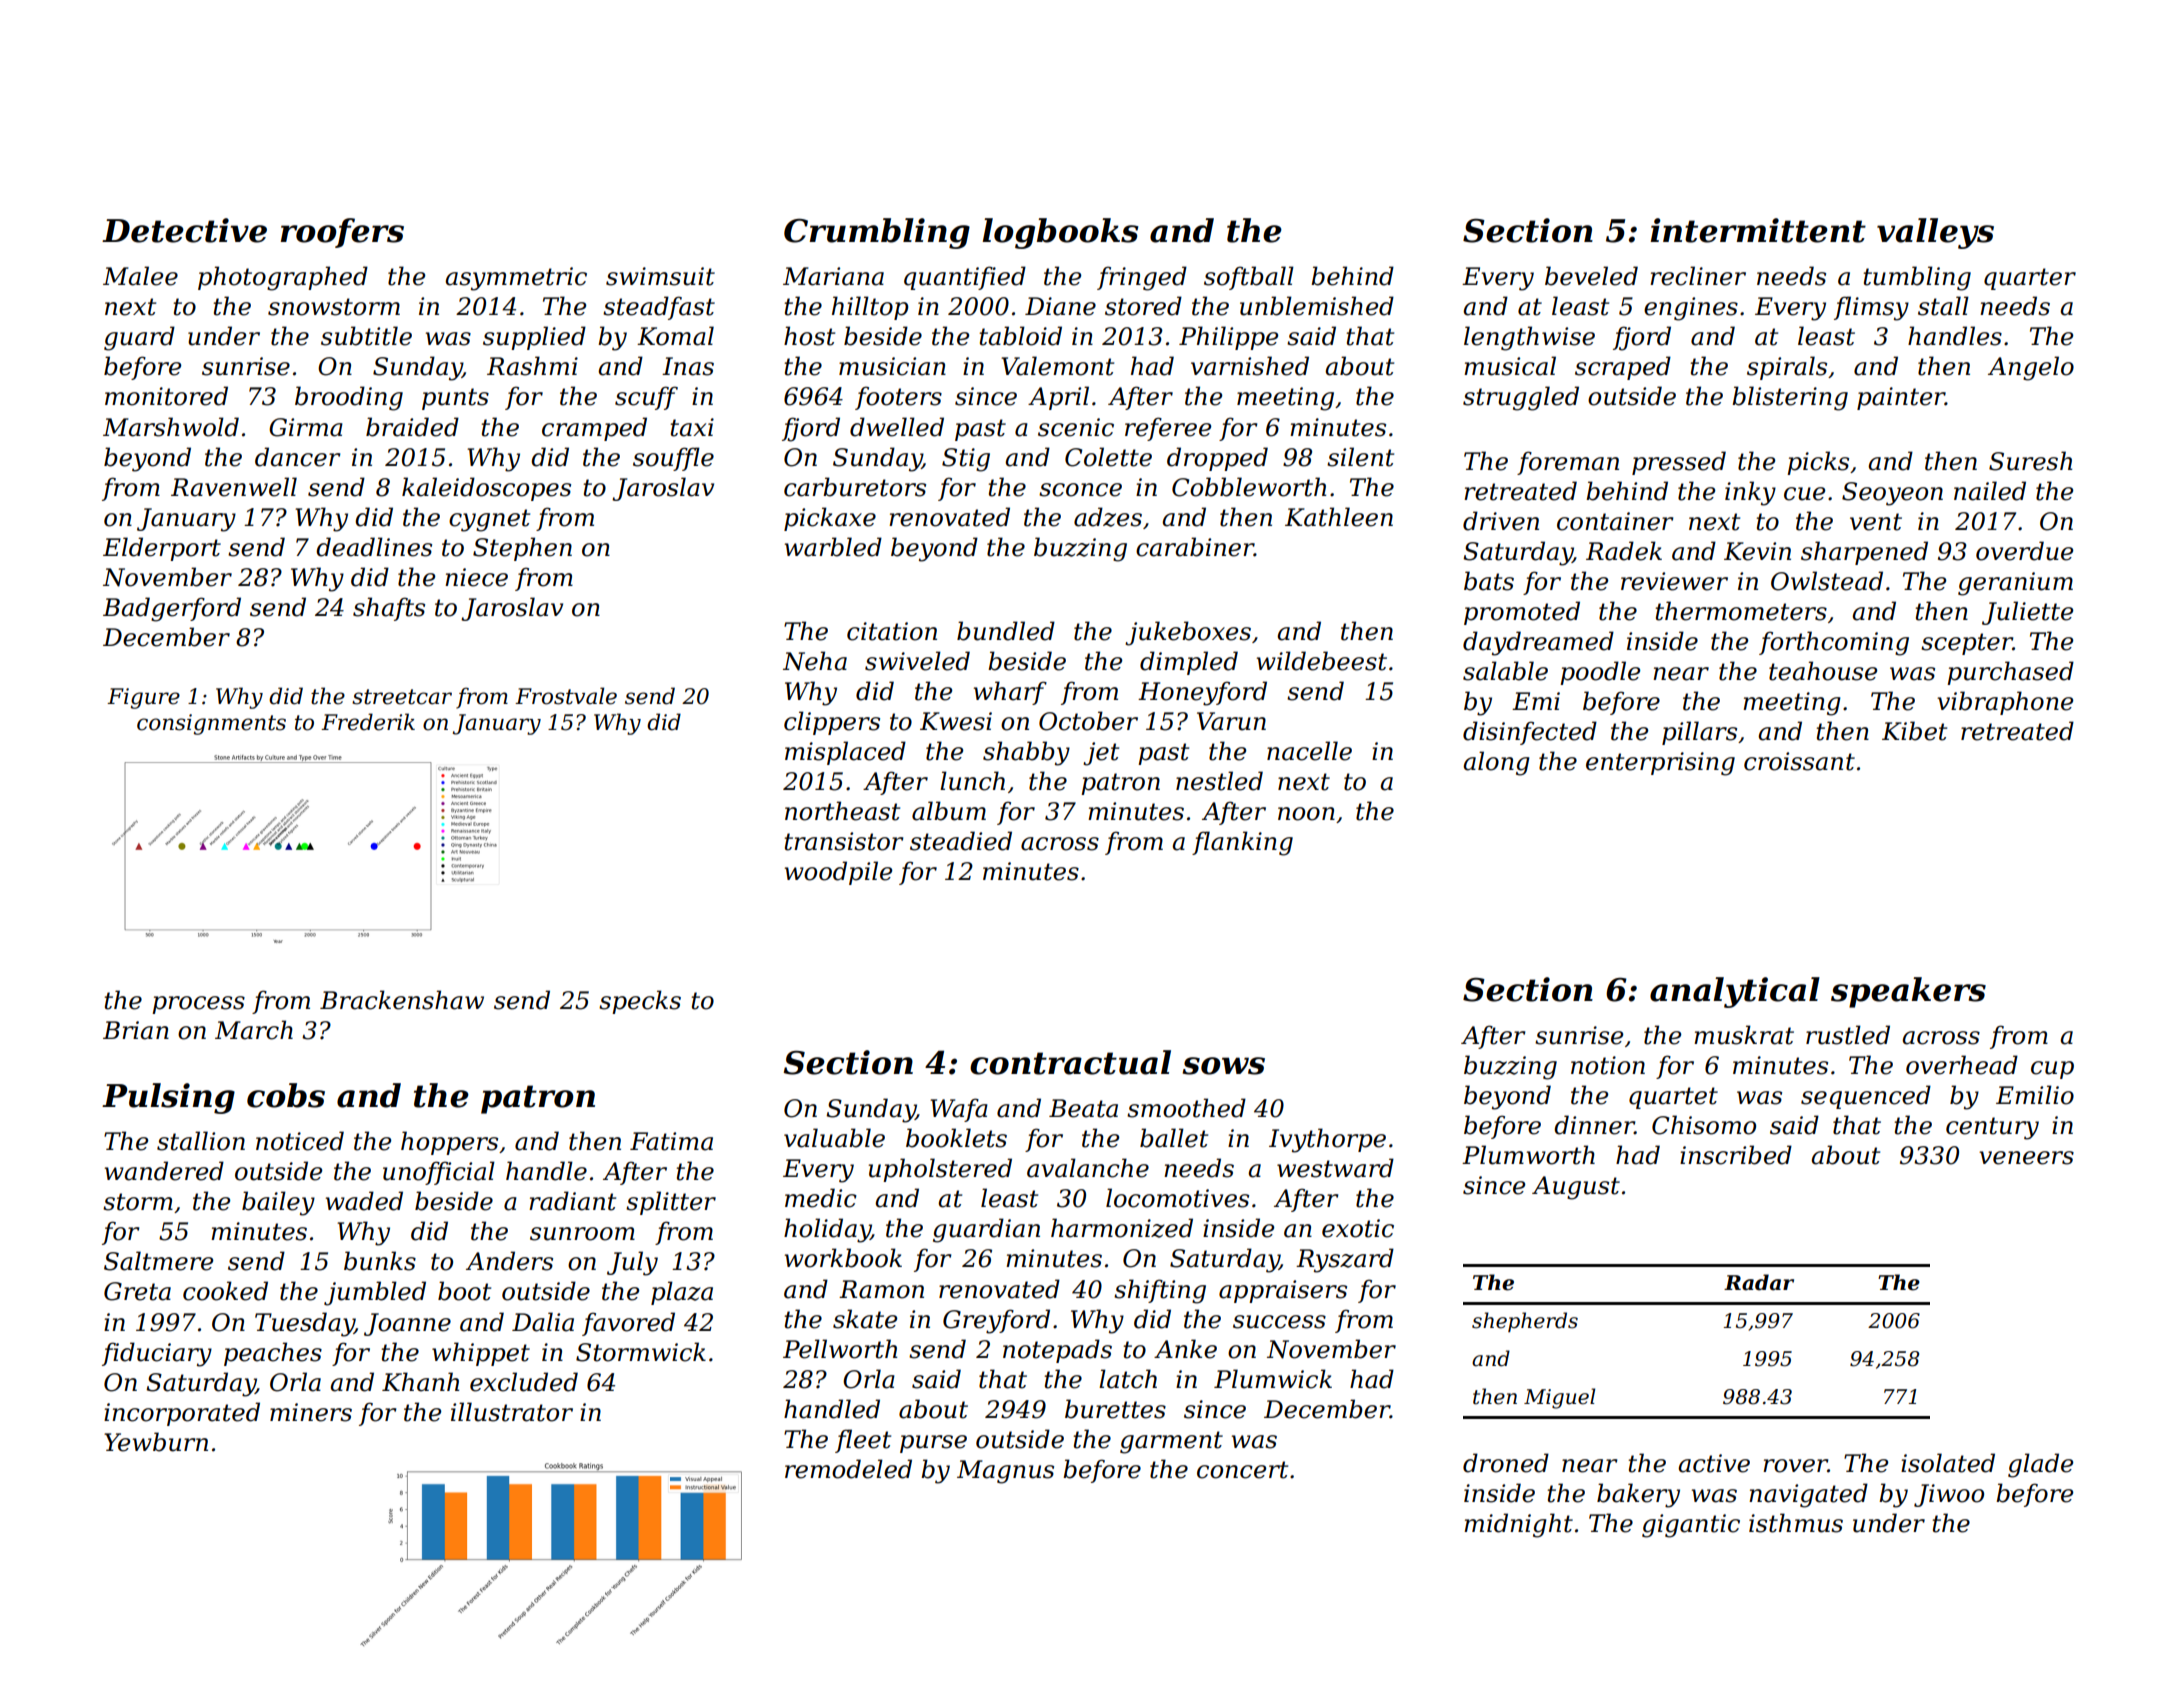 Image resolution: width=2178 pixels, height=1683 pixels. What do you see at coordinates (1735, 992) in the page?
I see `analytical` at bounding box center [1735, 992].
